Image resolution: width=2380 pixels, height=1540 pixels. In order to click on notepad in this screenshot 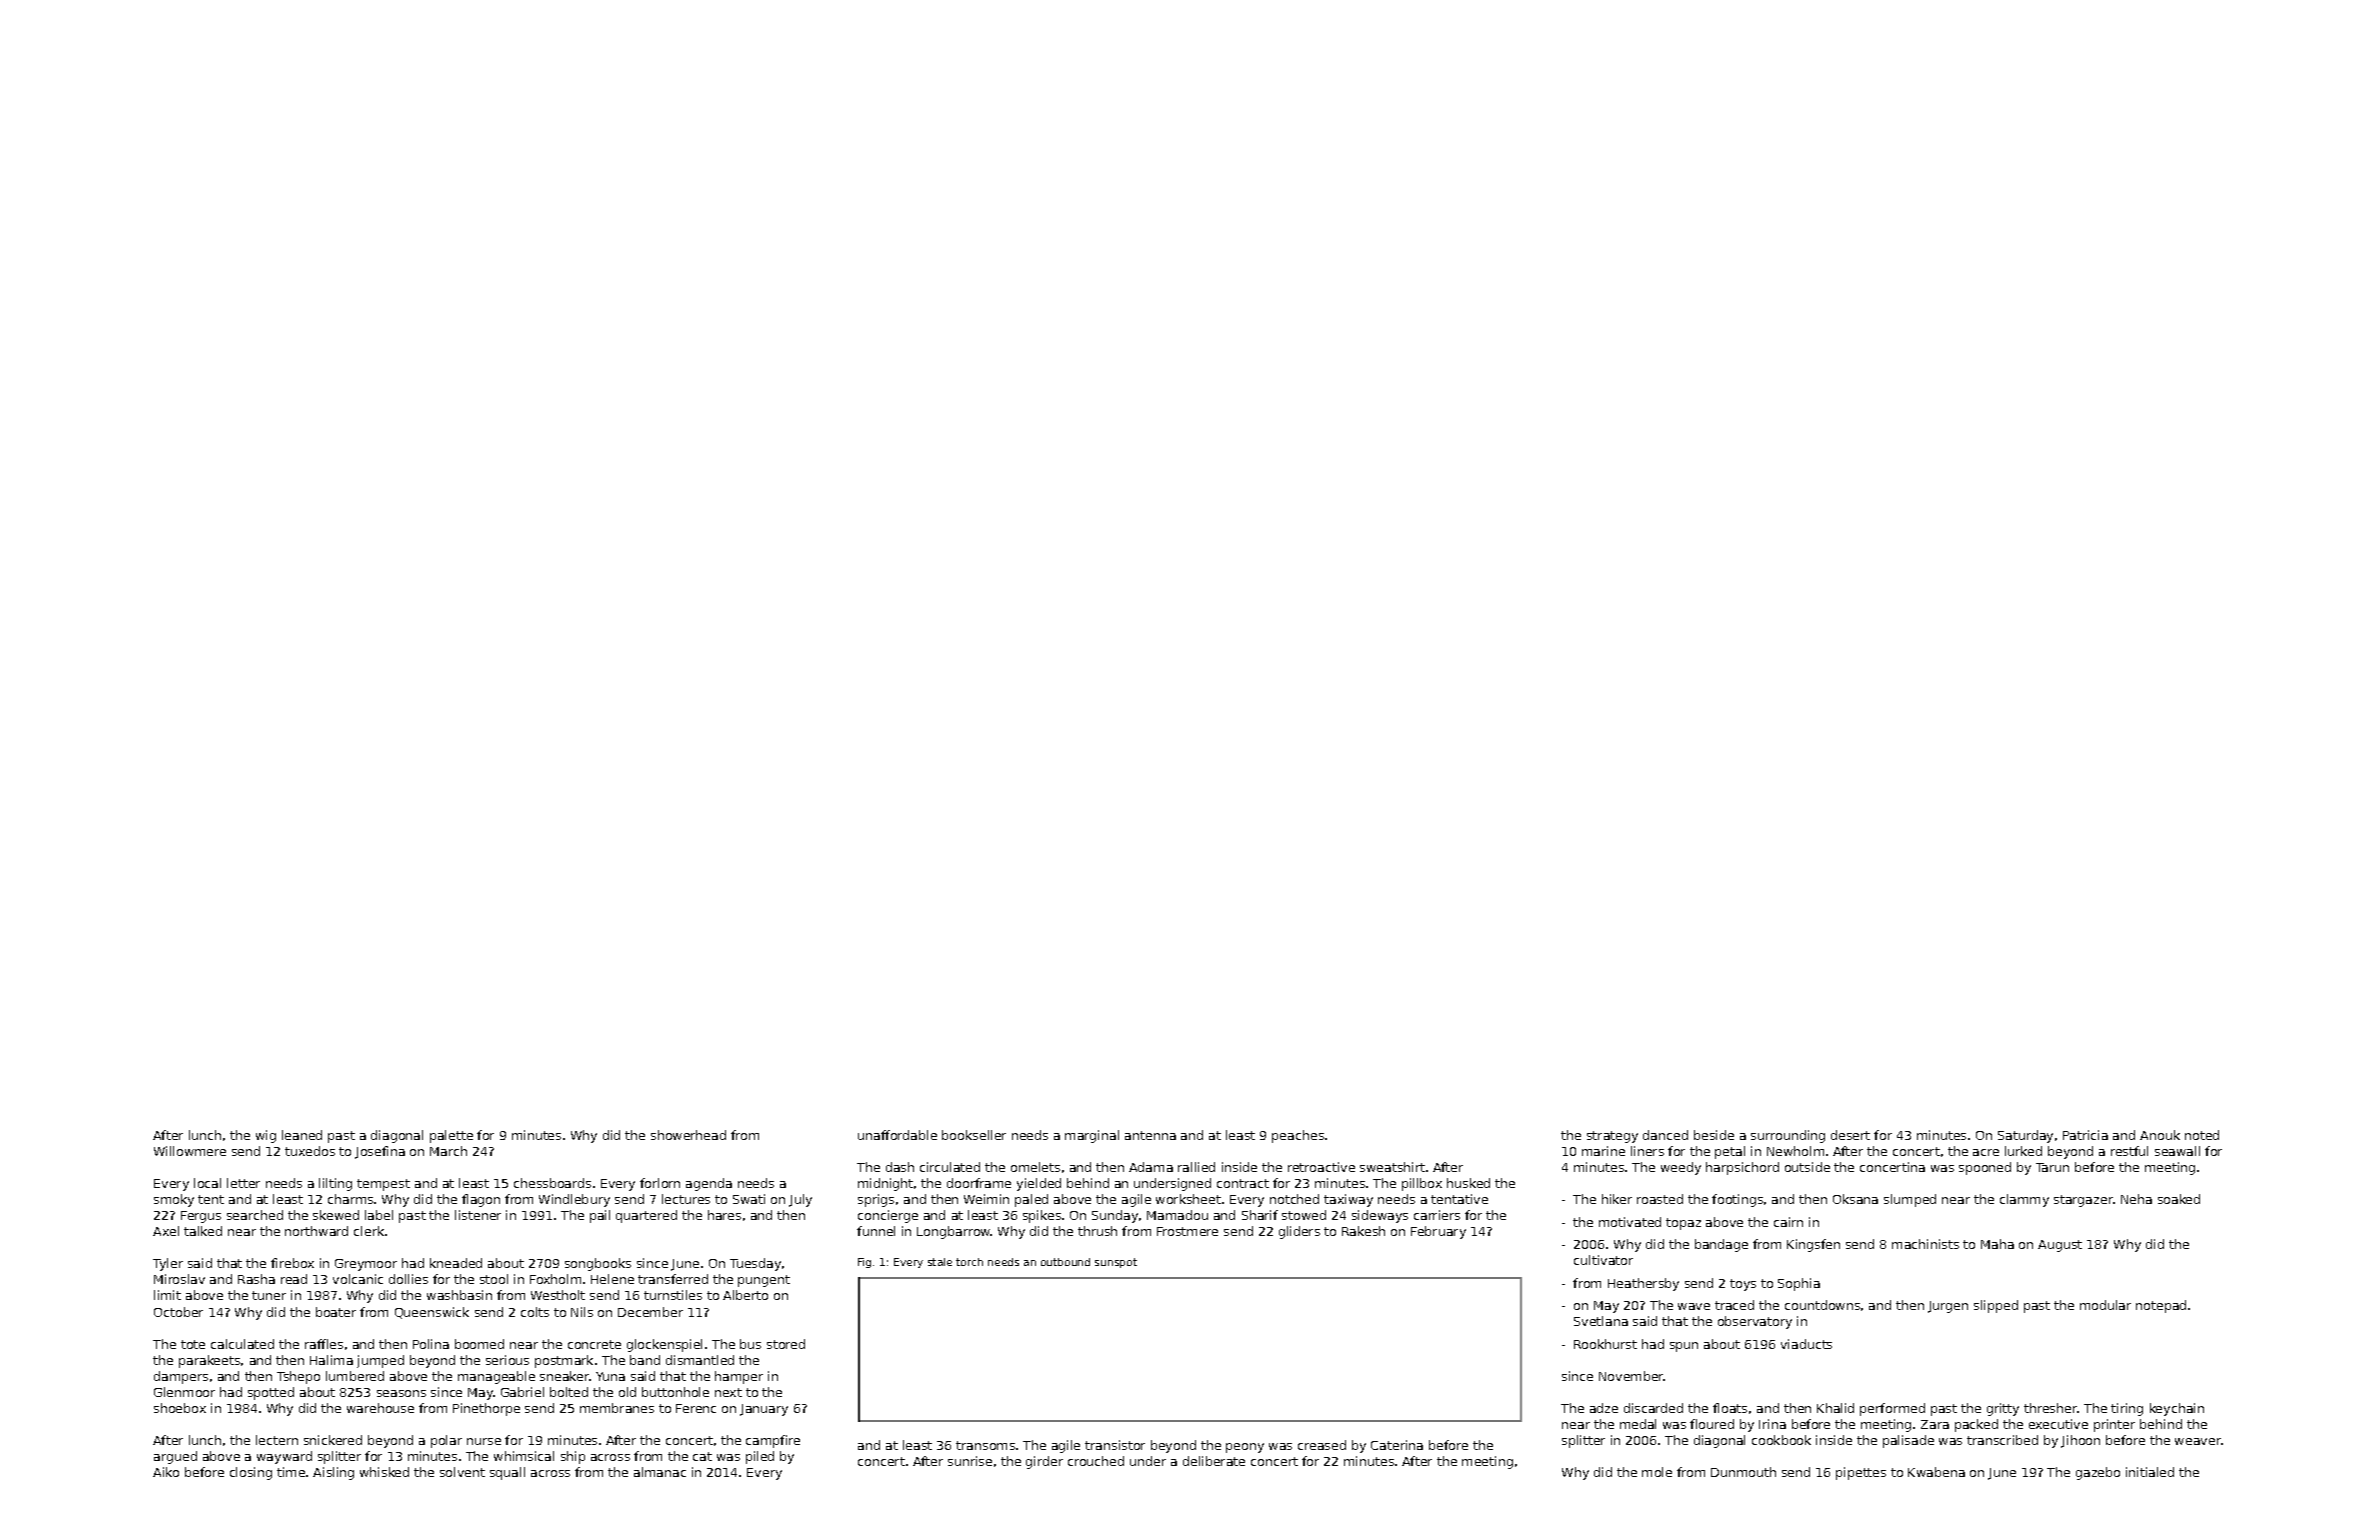, I will do `click(2161, 1306)`.
